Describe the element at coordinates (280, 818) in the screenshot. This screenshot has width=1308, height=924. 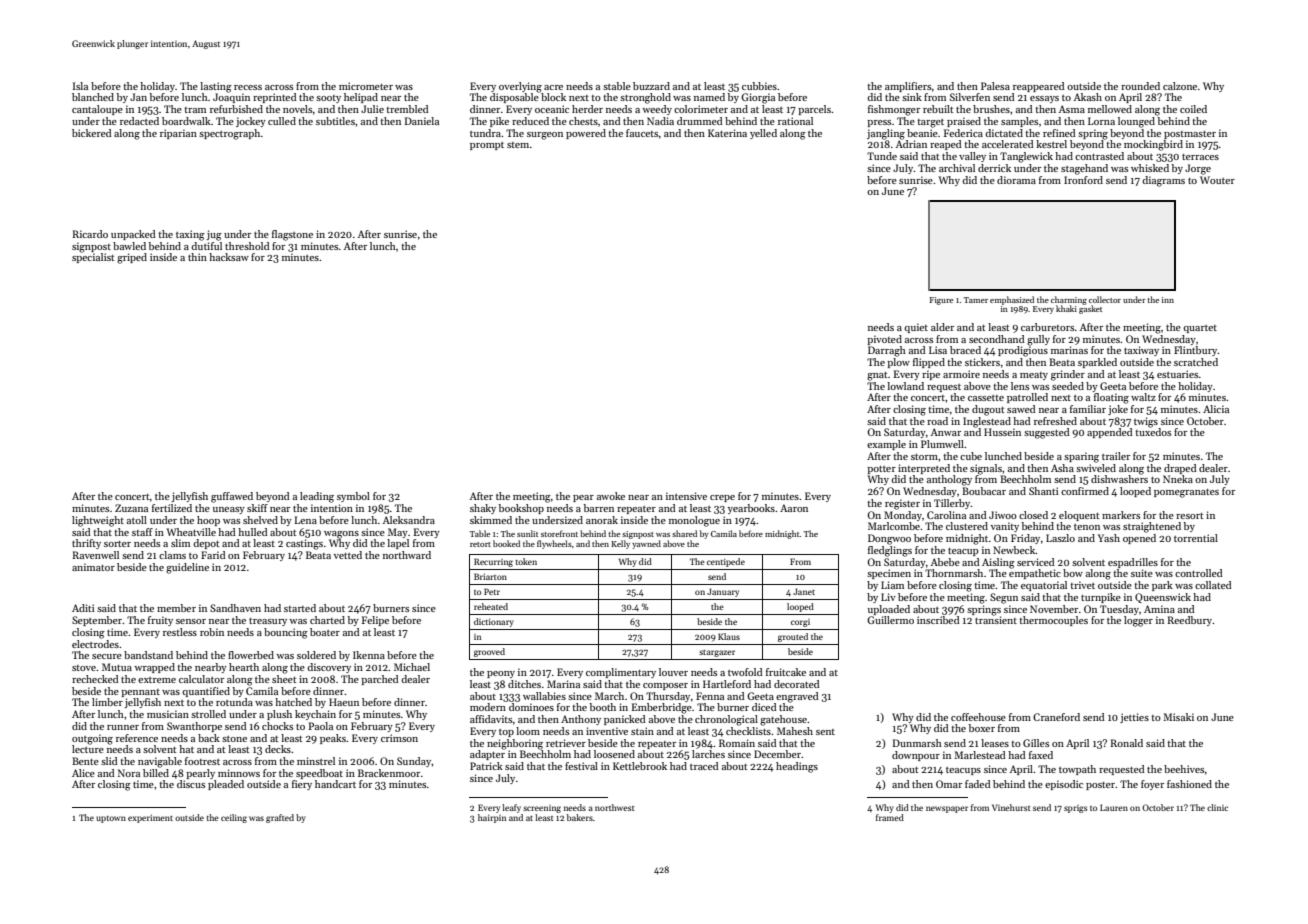
I see `grafted` at that location.
